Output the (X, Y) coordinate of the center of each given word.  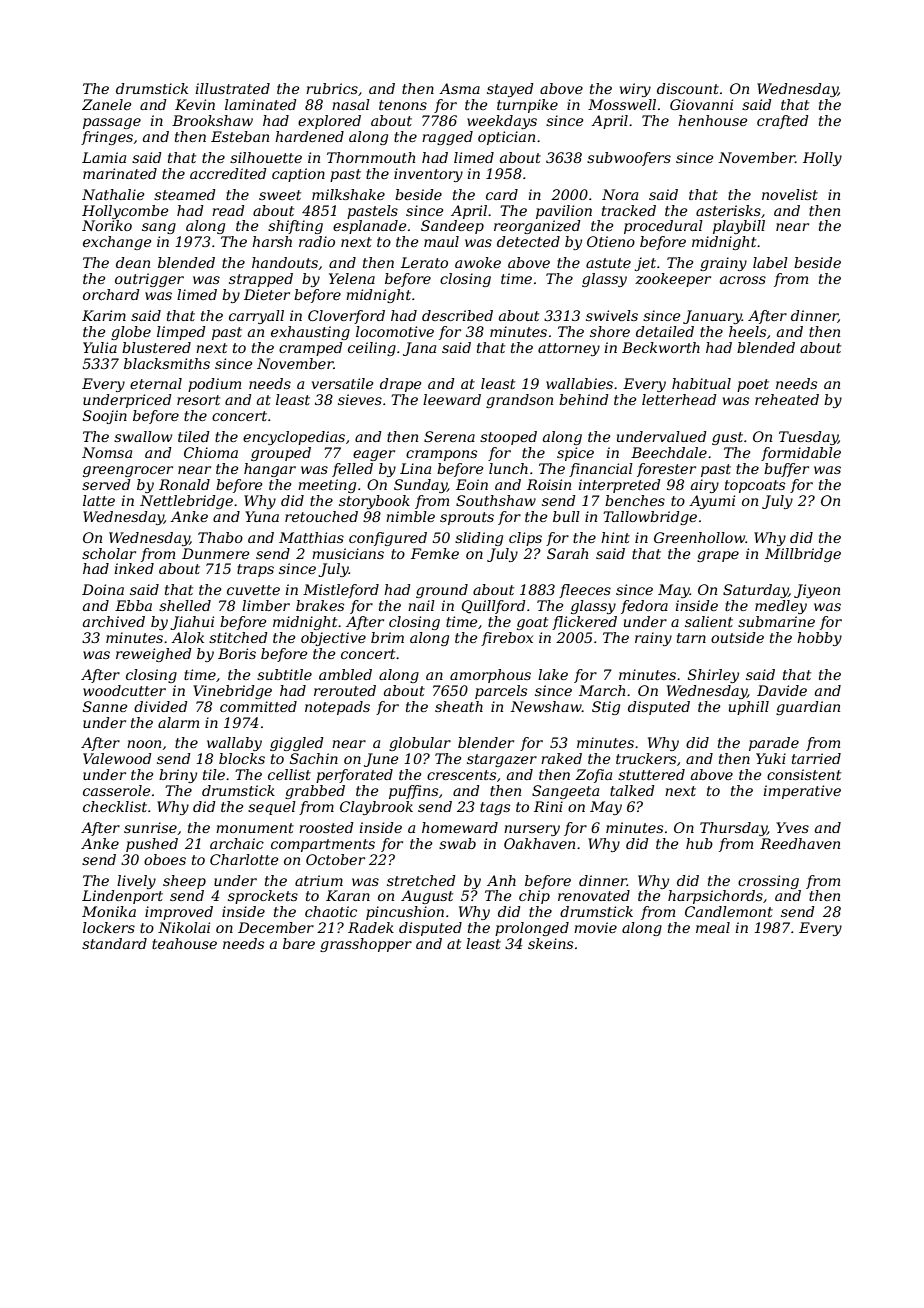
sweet (280, 195)
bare (299, 943)
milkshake (348, 194)
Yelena (352, 278)
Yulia (100, 347)
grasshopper (366, 945)
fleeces (585, 591)
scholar (109, 553)
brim (387, 637)
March (602, 690)
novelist (790, 194)
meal (713, 927)
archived (114, 621)
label (770, 262)
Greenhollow (700, 537)
